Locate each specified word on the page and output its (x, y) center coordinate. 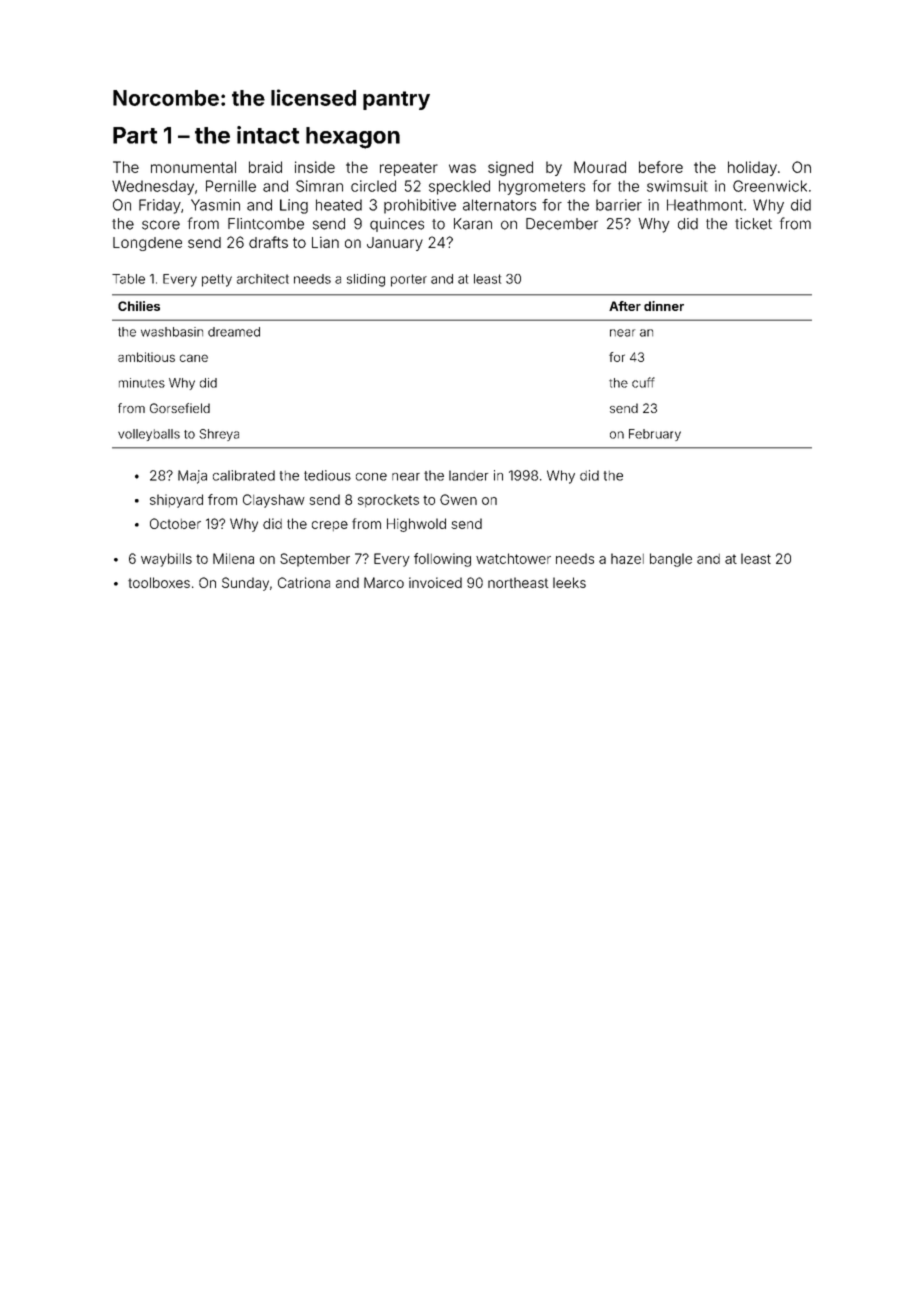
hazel (627, 558)
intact (268, 135)
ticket (753, 224)
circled (373, 186)
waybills (166, 560)
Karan (473, 224)
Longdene (147, 244)
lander (468, 475)
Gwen (458, 499)
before (661, 167)
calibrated (244, 475)
